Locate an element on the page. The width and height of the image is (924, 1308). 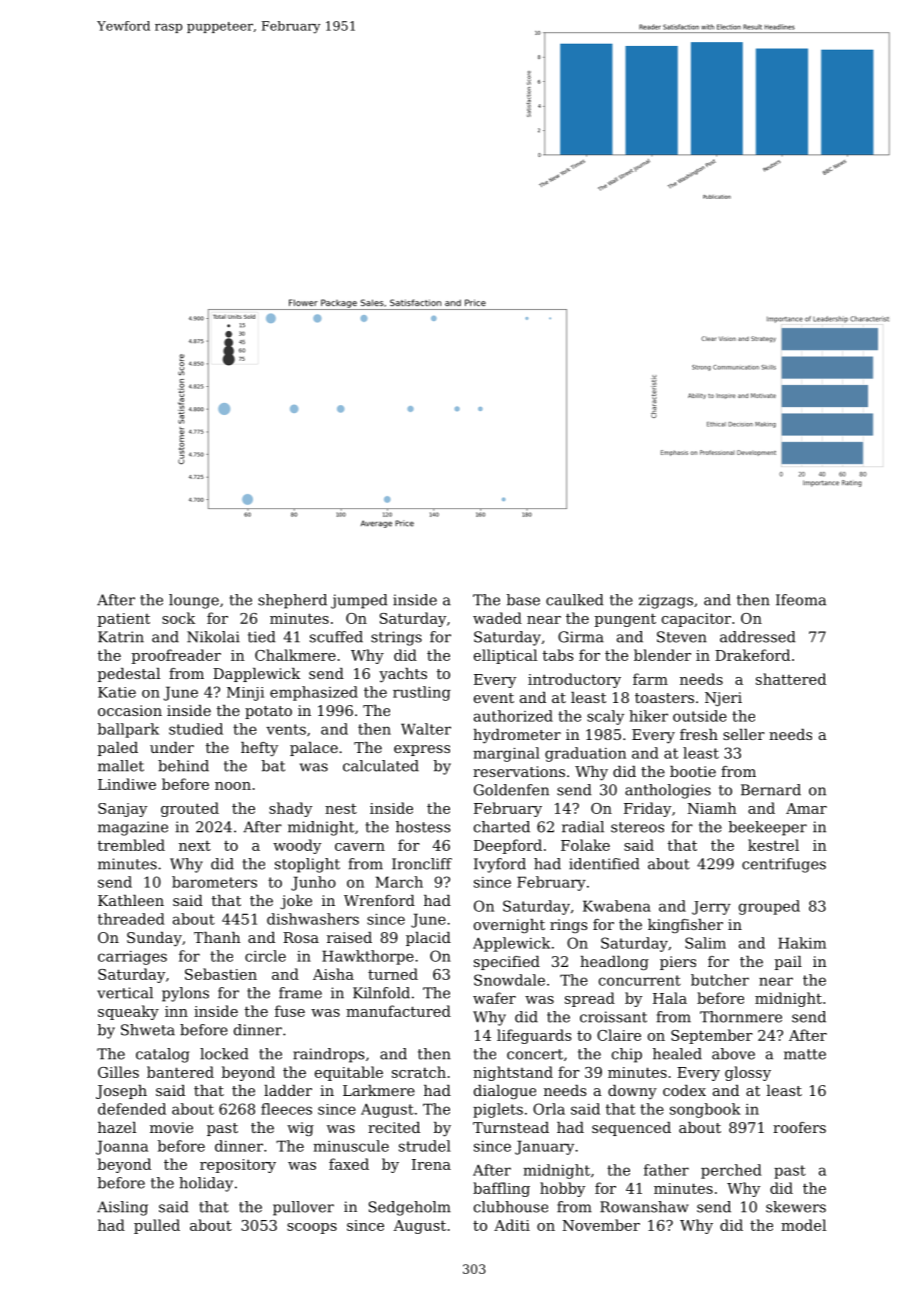
scoops is located at coordinates (312, 1228).
